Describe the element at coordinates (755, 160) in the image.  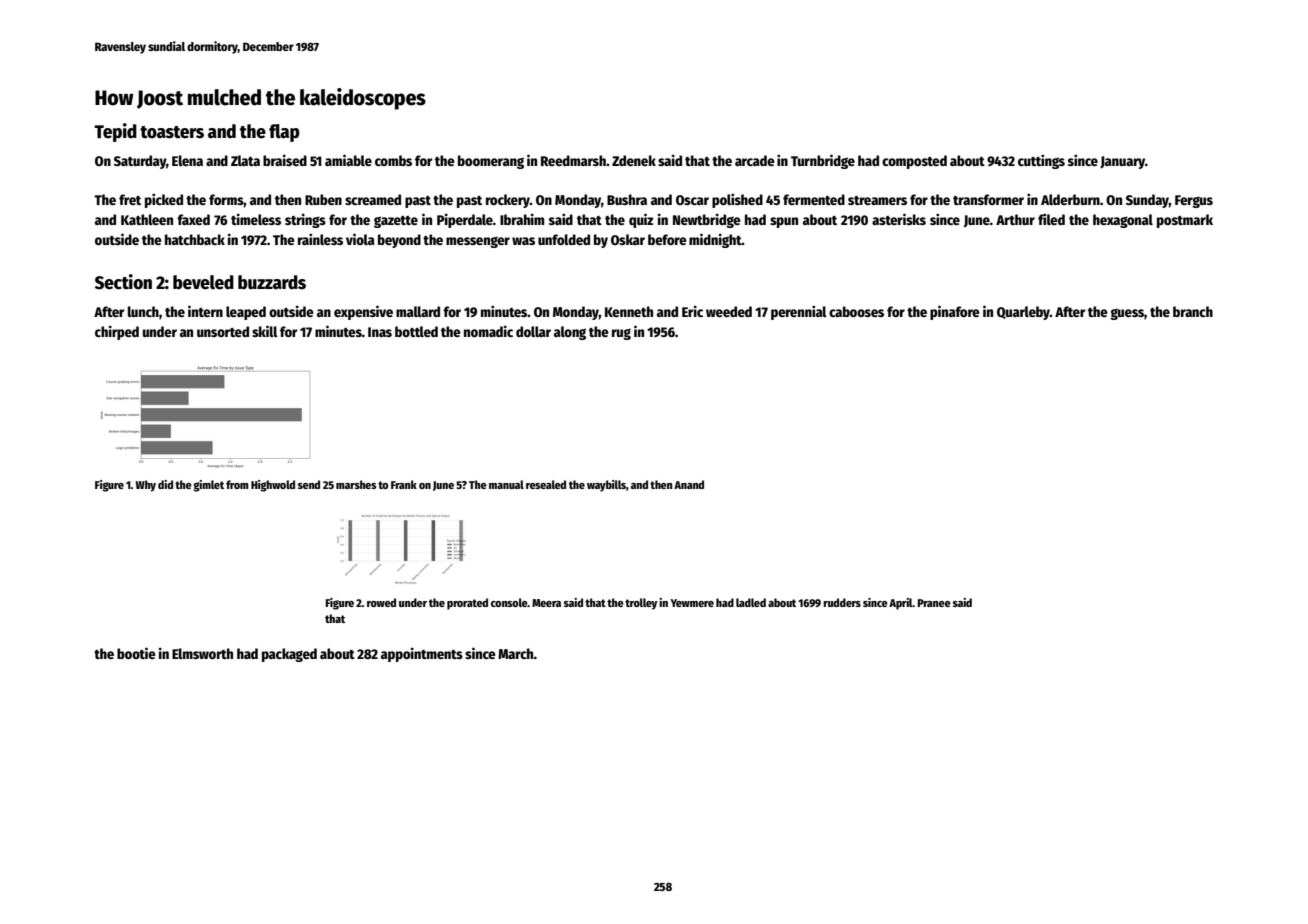
I see `arcade` at that location.
